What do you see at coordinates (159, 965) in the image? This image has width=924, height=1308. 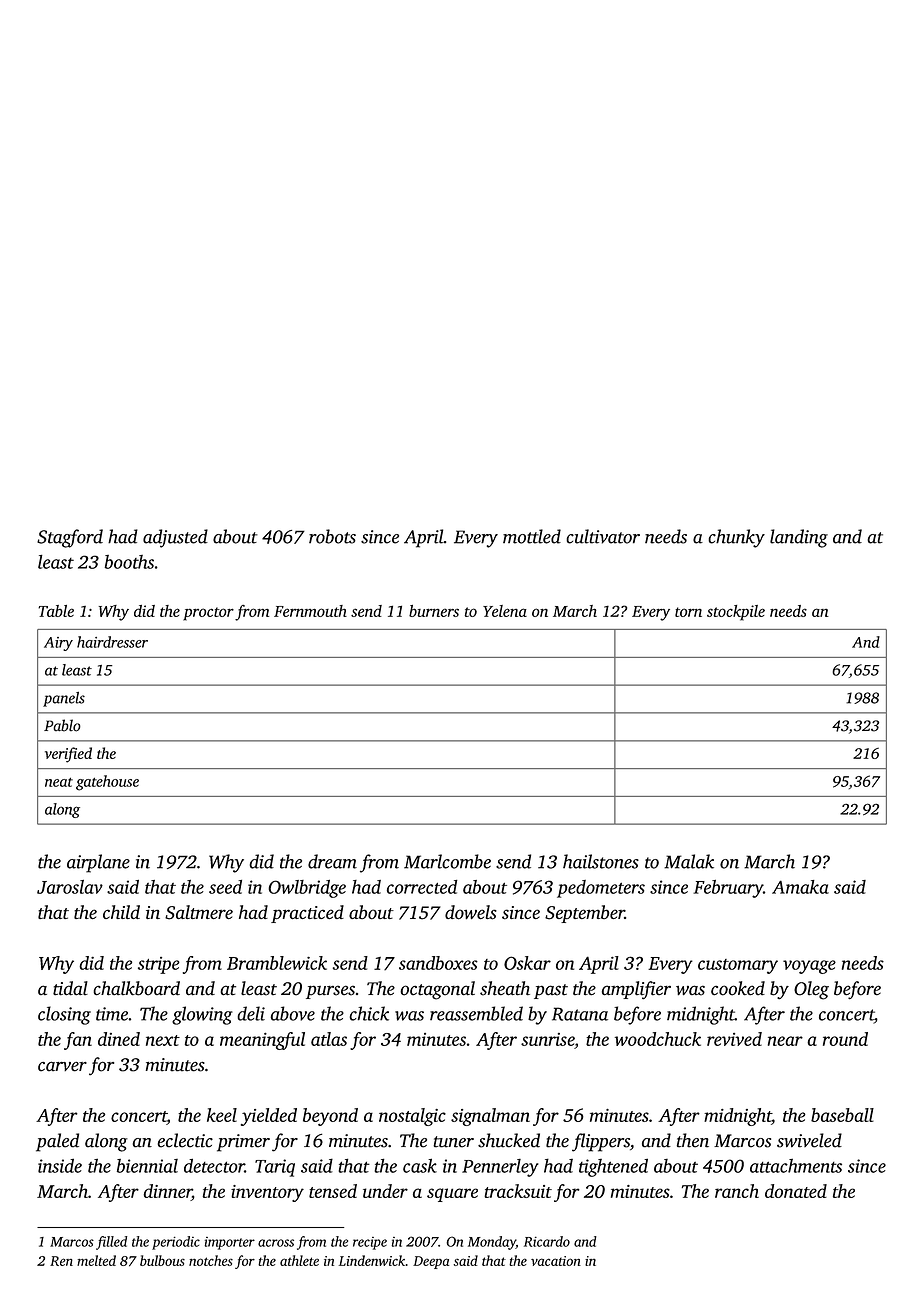 I see `stripe` at bounding box center [159, 965].
